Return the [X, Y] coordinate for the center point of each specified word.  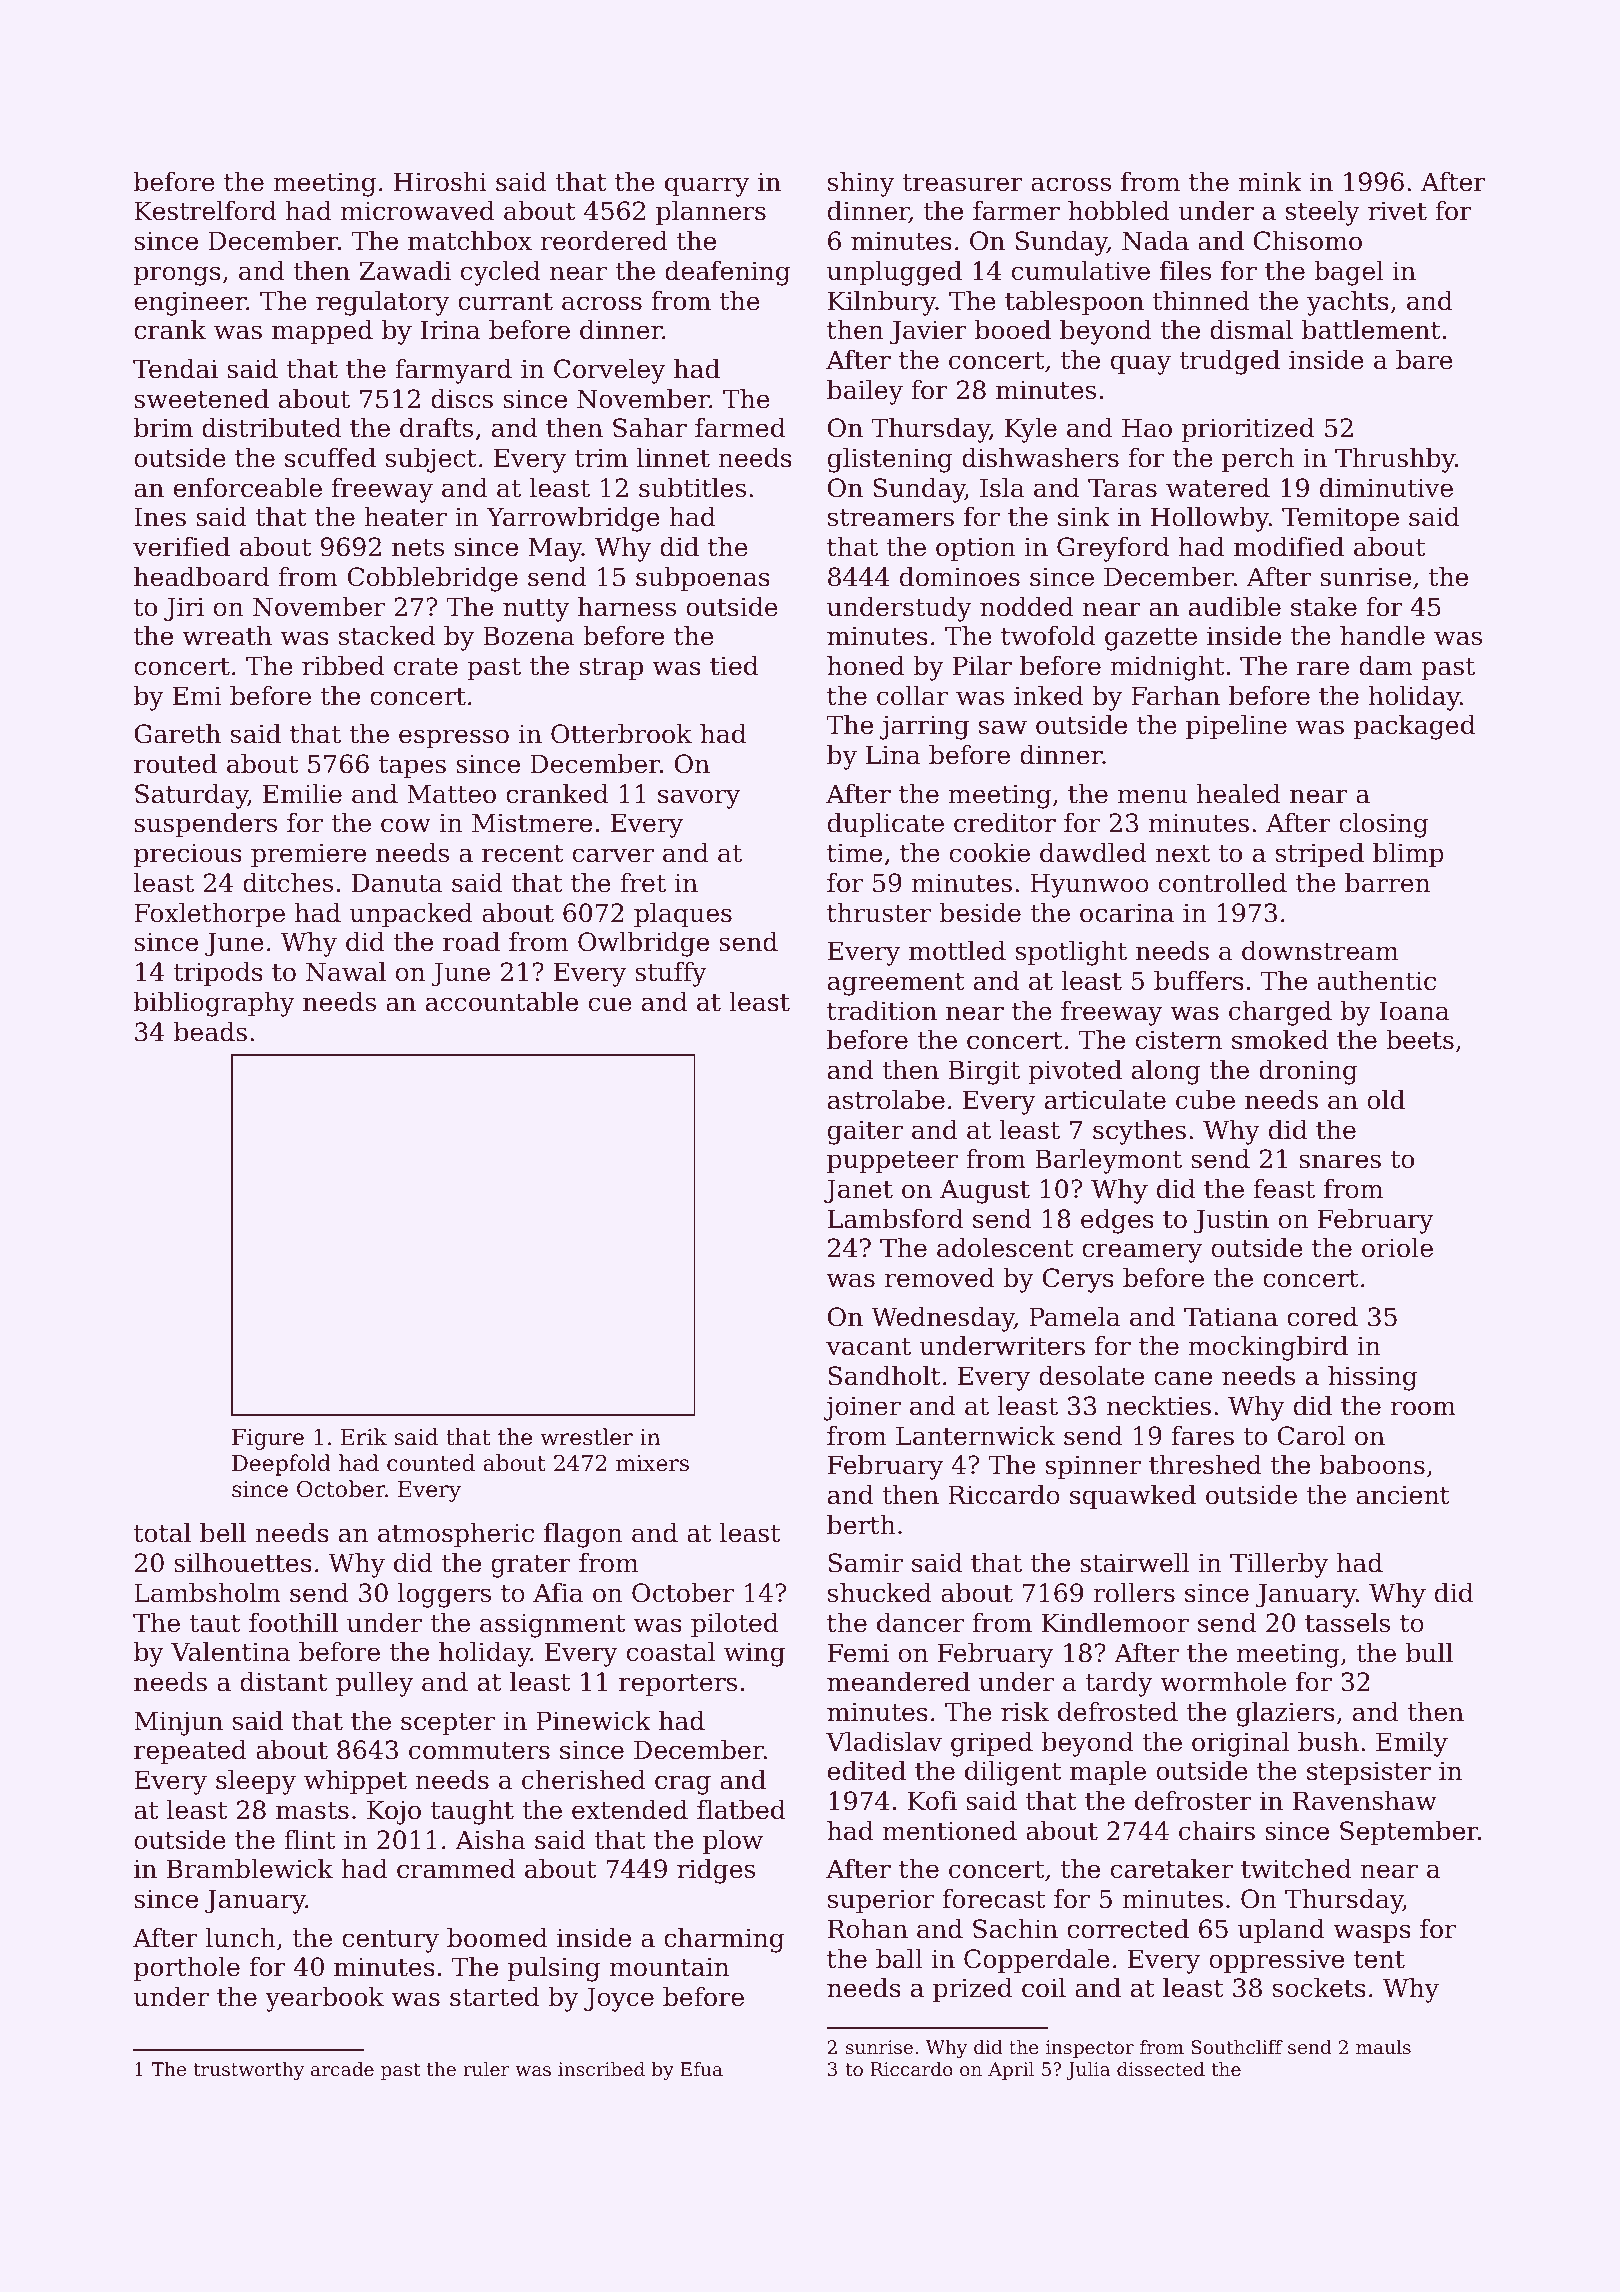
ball [899, 1959]
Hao [1147, 428]
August [985, 1191]
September [1409, 1833]
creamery [1142, 1253]
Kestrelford [205, 211]
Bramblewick [250, 1869]
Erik [364, 1436]
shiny [861, 184]
